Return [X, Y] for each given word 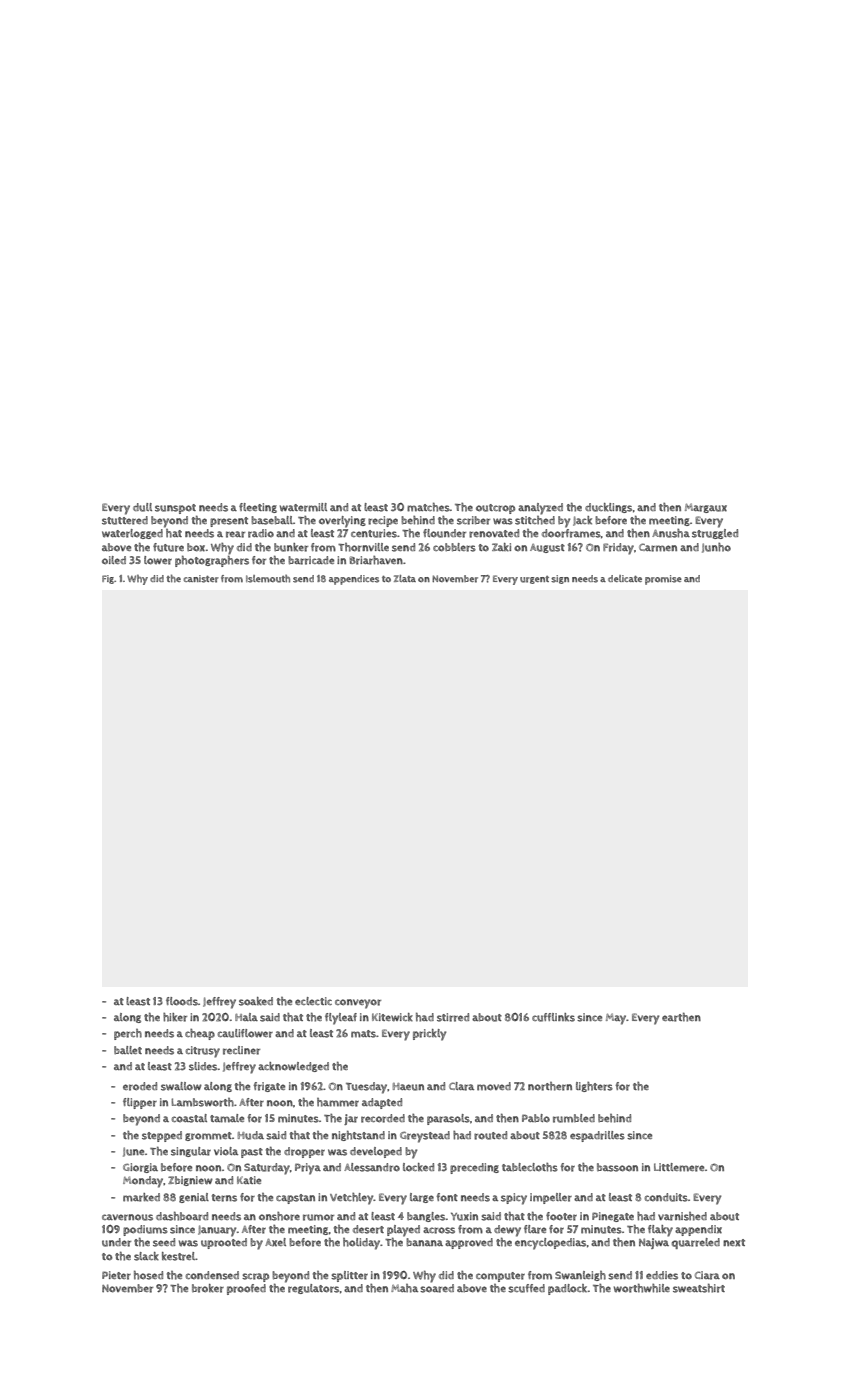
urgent [534, 580]
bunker [291, 547]
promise [663, 580]
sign [560, 579]
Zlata [405, 578]
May [616, 1019]
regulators [313, 1289]
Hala [246, 1017]
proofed [246, 1289]
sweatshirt [699, 1288]
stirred [453, 1017]
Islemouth [268, 579]
